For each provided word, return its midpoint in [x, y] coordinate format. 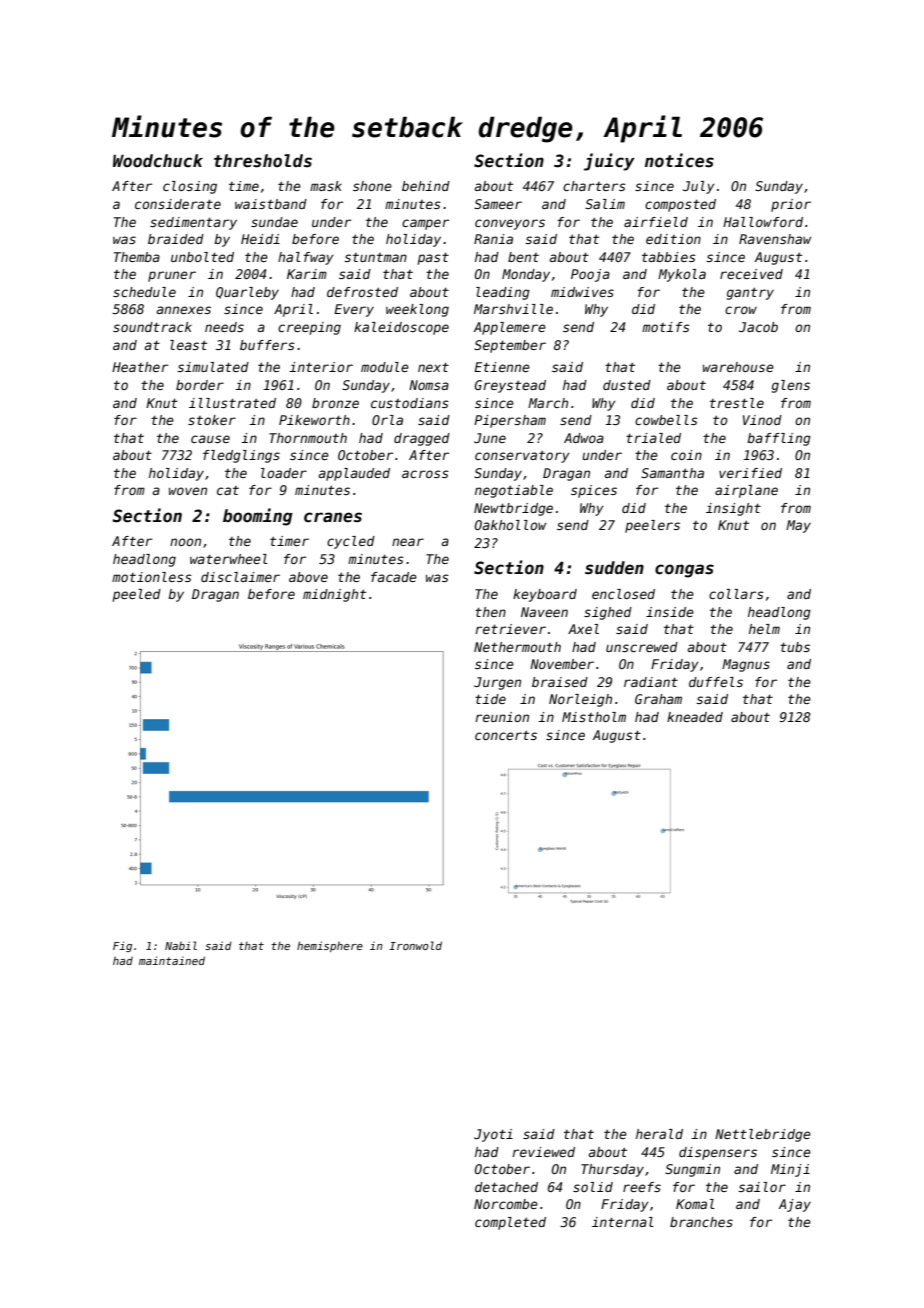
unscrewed [642, 647]
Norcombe [506, 1204]
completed [510, 1223]
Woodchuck [158, 161]
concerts [506, 735]
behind [426, 186]
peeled [137, 595]
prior [791, 205]
